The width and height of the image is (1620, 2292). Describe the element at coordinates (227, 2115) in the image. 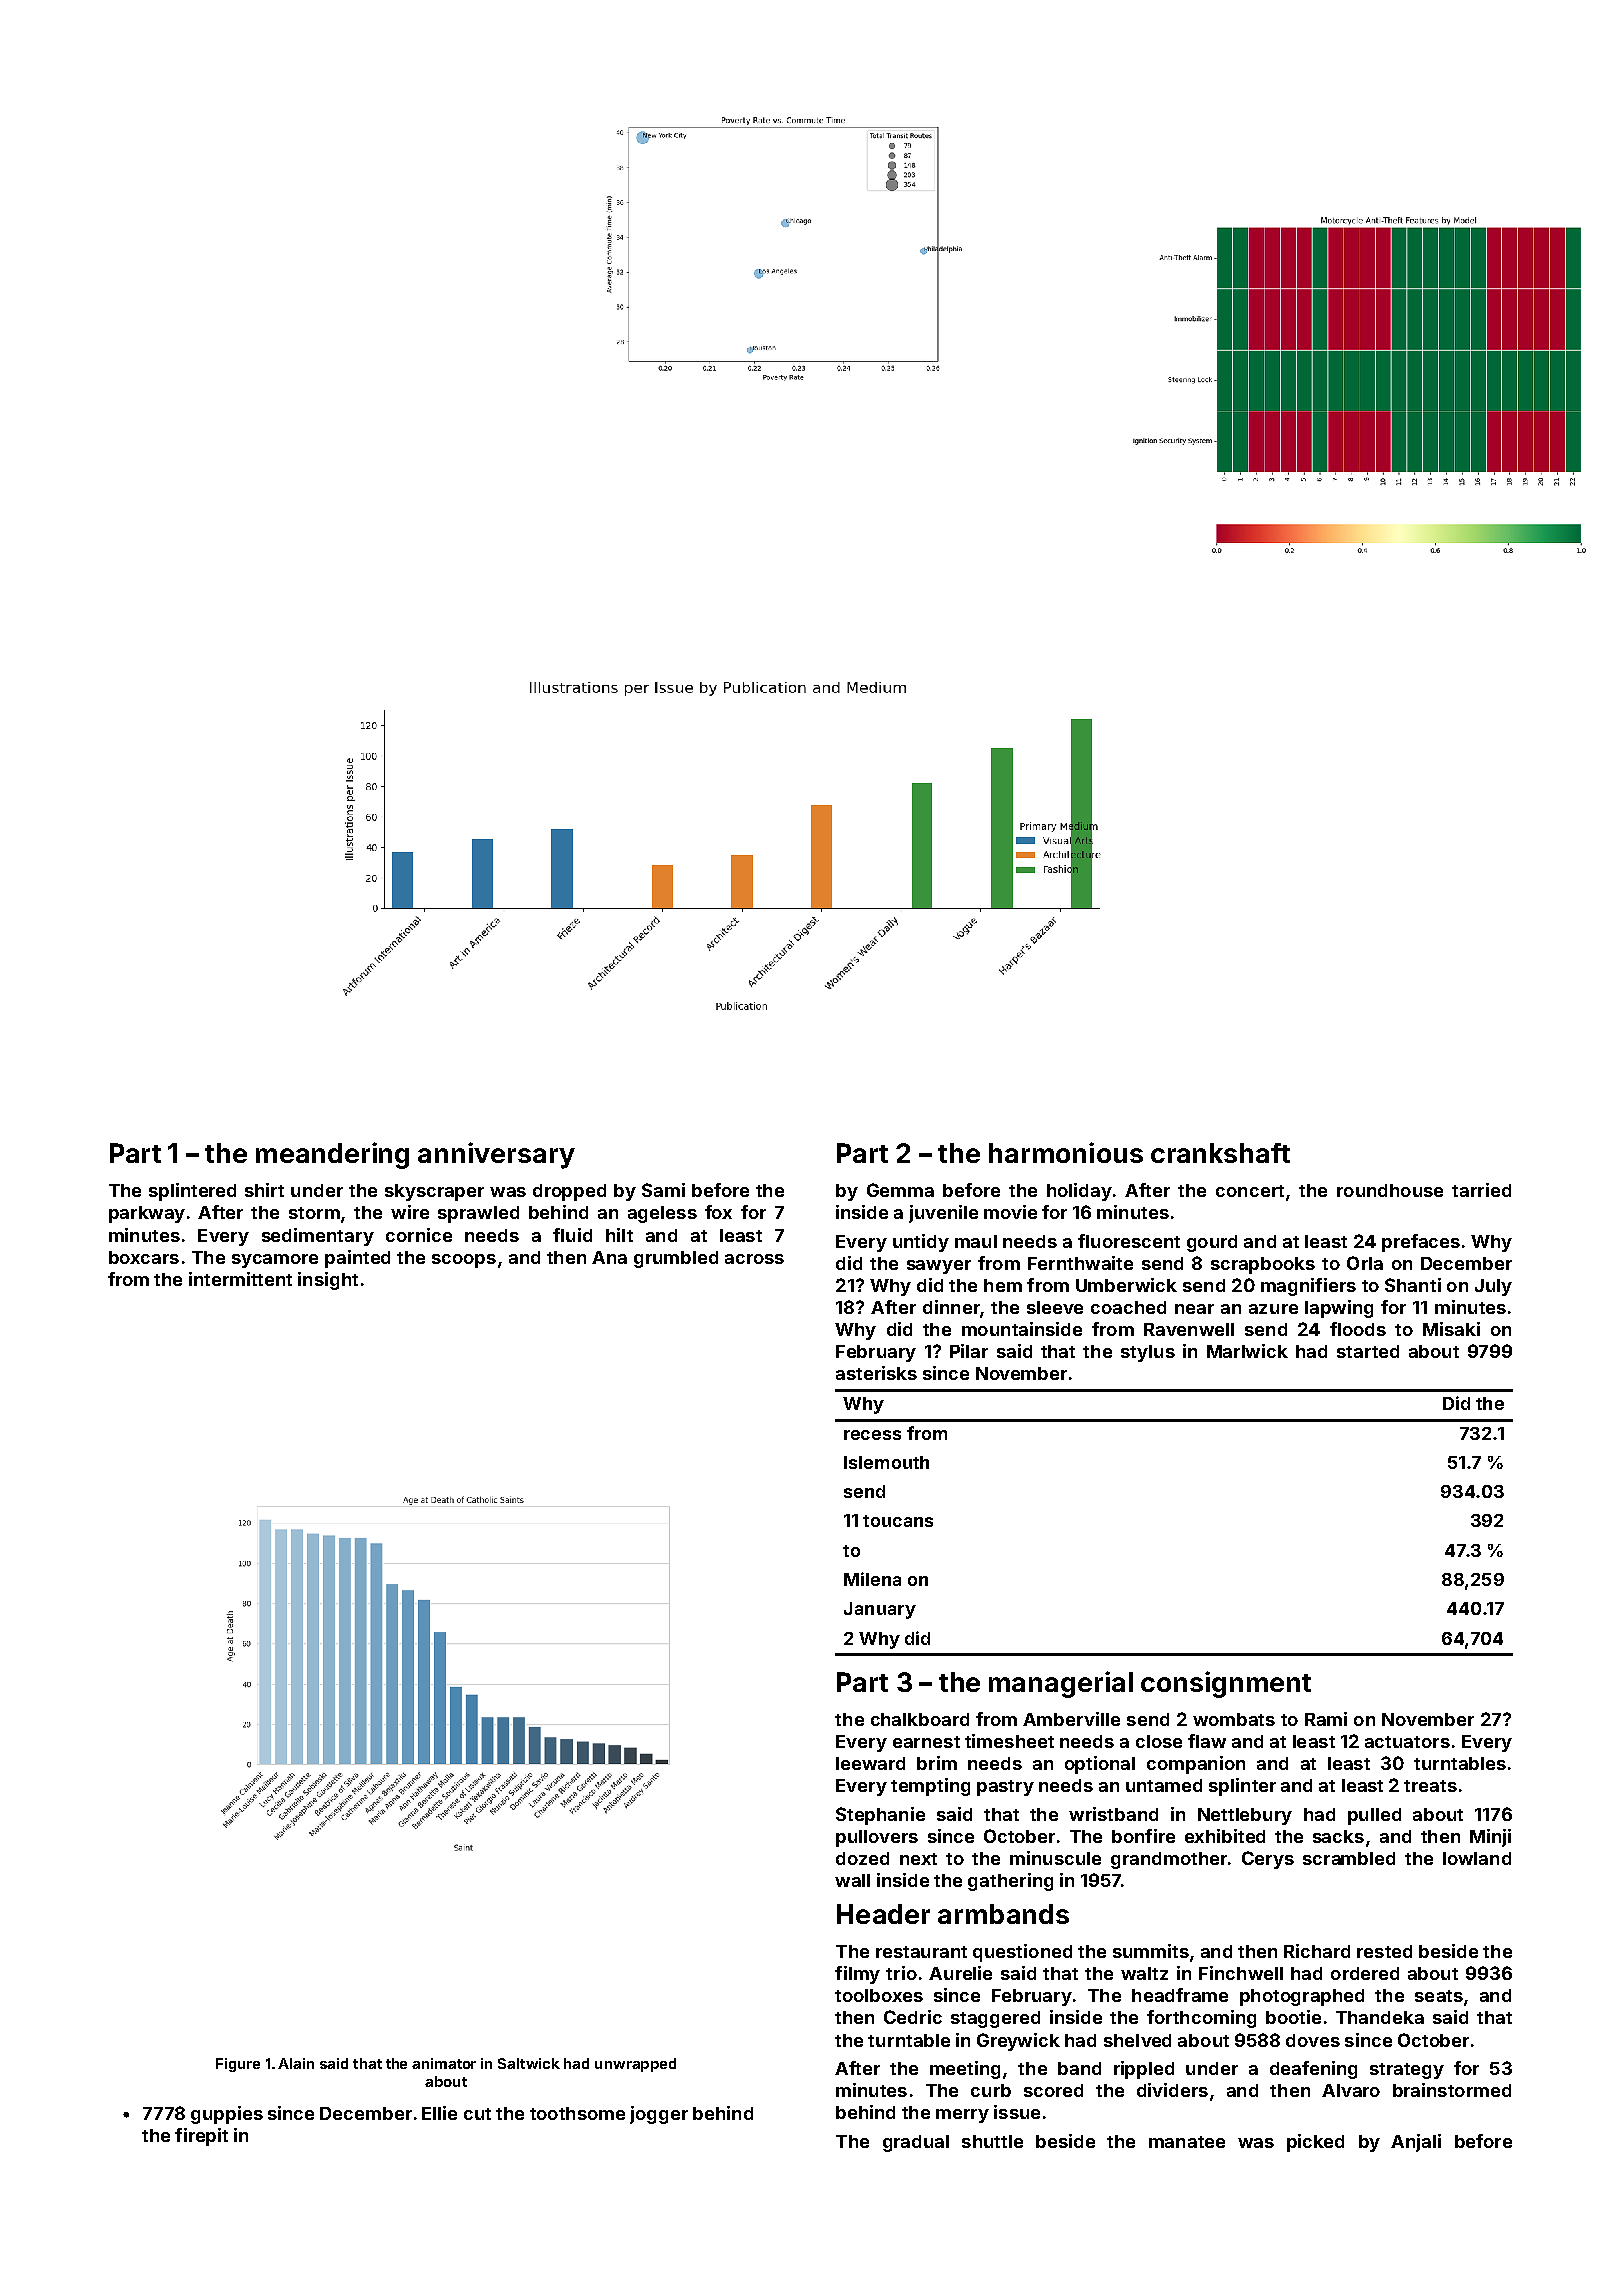

I see `guppies` at that location.
